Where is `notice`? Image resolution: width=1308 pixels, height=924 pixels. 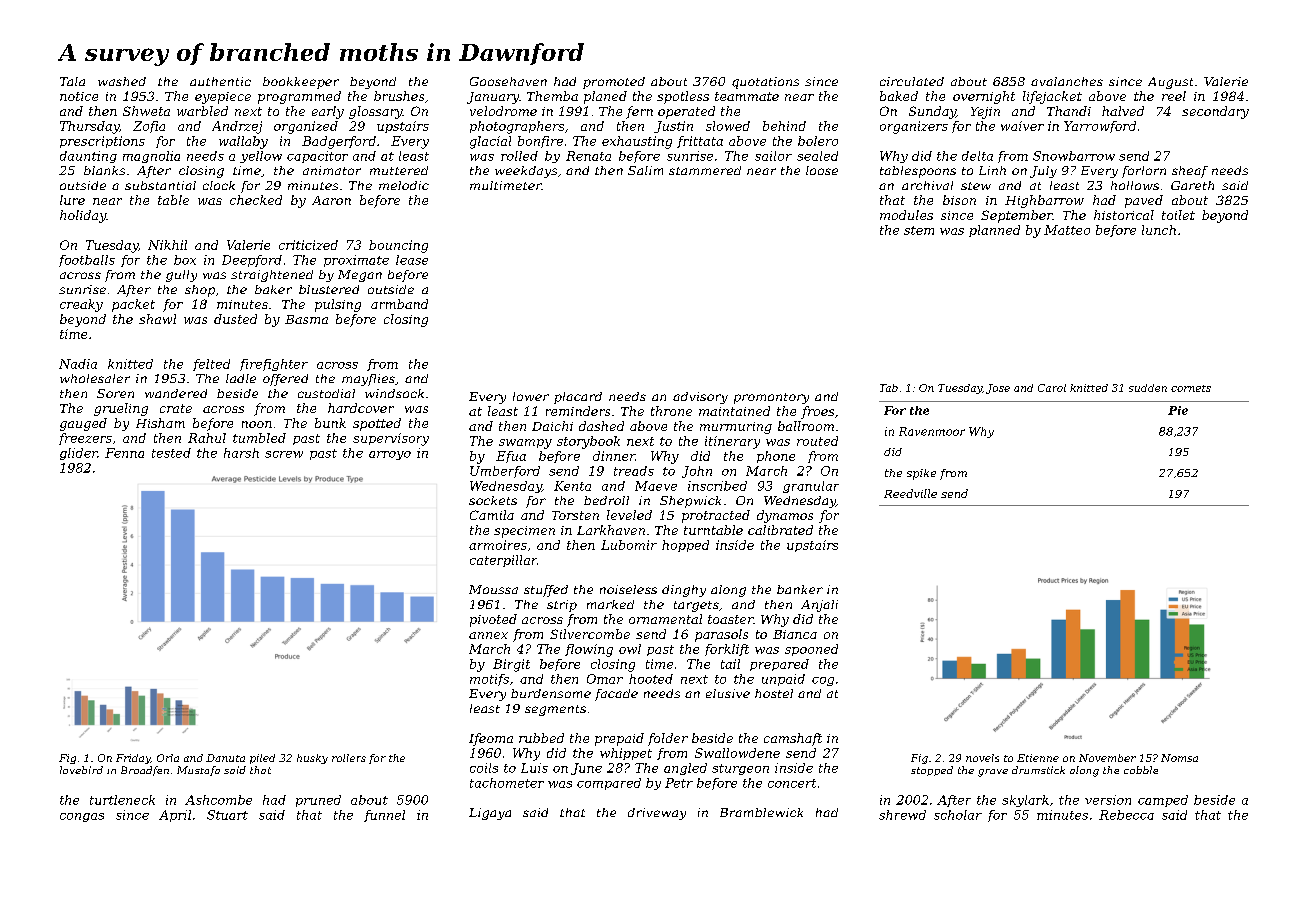
notice is located at coordinates (79, 96).
